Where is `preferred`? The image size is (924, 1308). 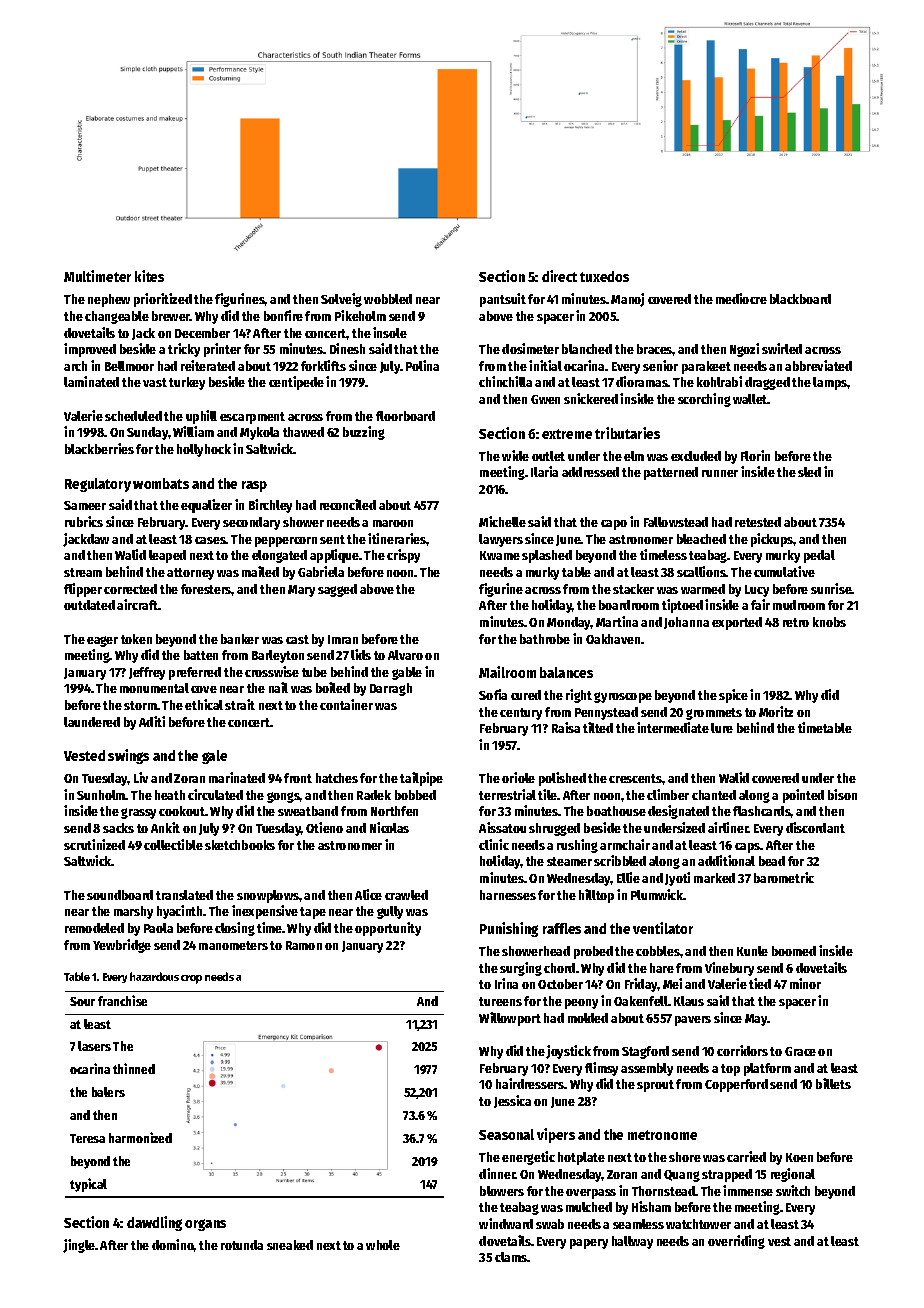 preferred is located at coordinates (195, 673).
